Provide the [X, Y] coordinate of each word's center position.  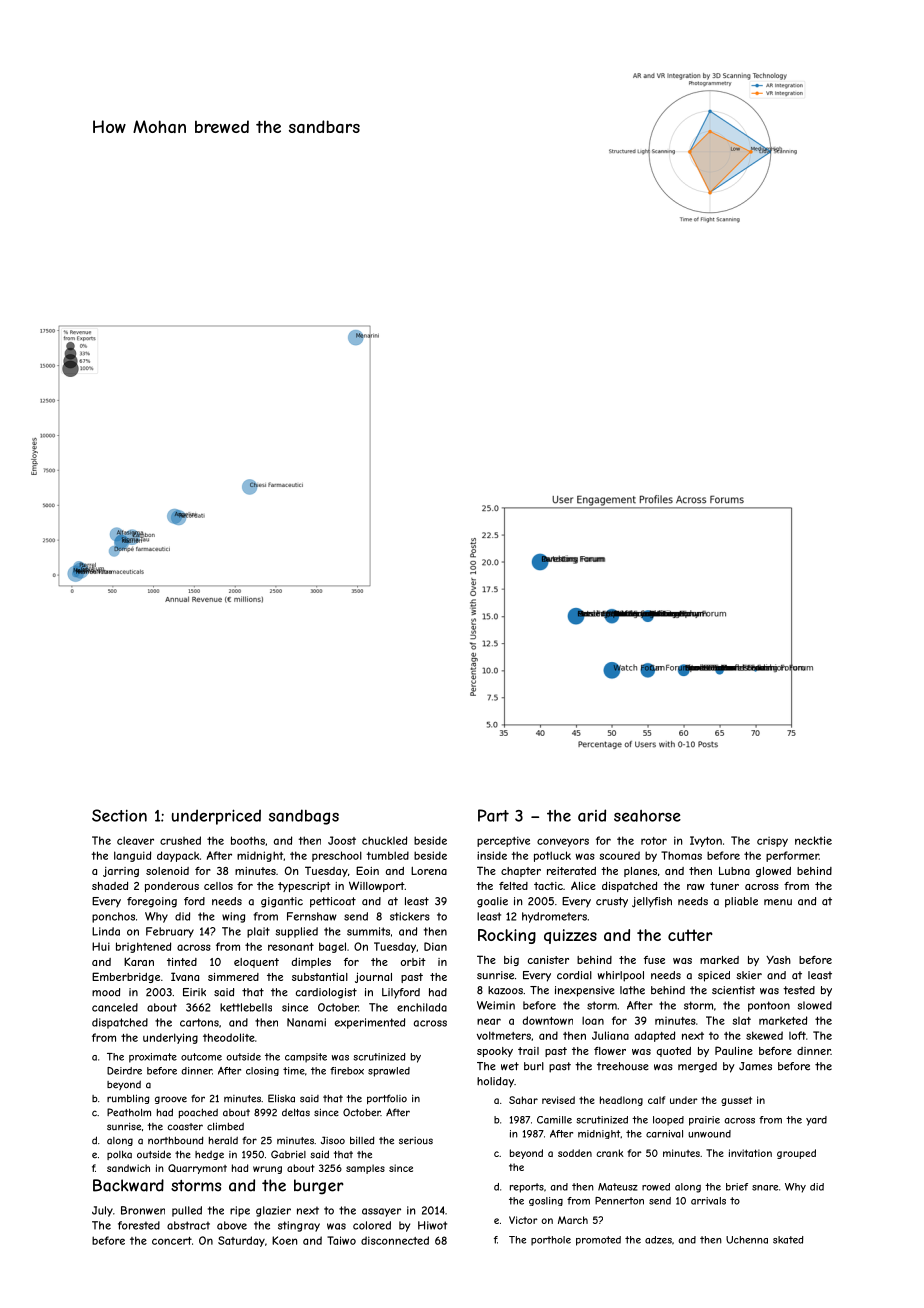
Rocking [507, 936]
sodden [575, 1153]
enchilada [422, 1007]
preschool [337, 856]
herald [223, 1141]
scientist [733, 990]
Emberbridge [126, 977]
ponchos [113, 917]
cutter [690, 935]
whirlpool [621, 976]
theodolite [229, 1037]
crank [610, 1153]
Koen [284, 1240]
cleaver [135, 840]
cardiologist [326, 993]
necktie [813, 840]
